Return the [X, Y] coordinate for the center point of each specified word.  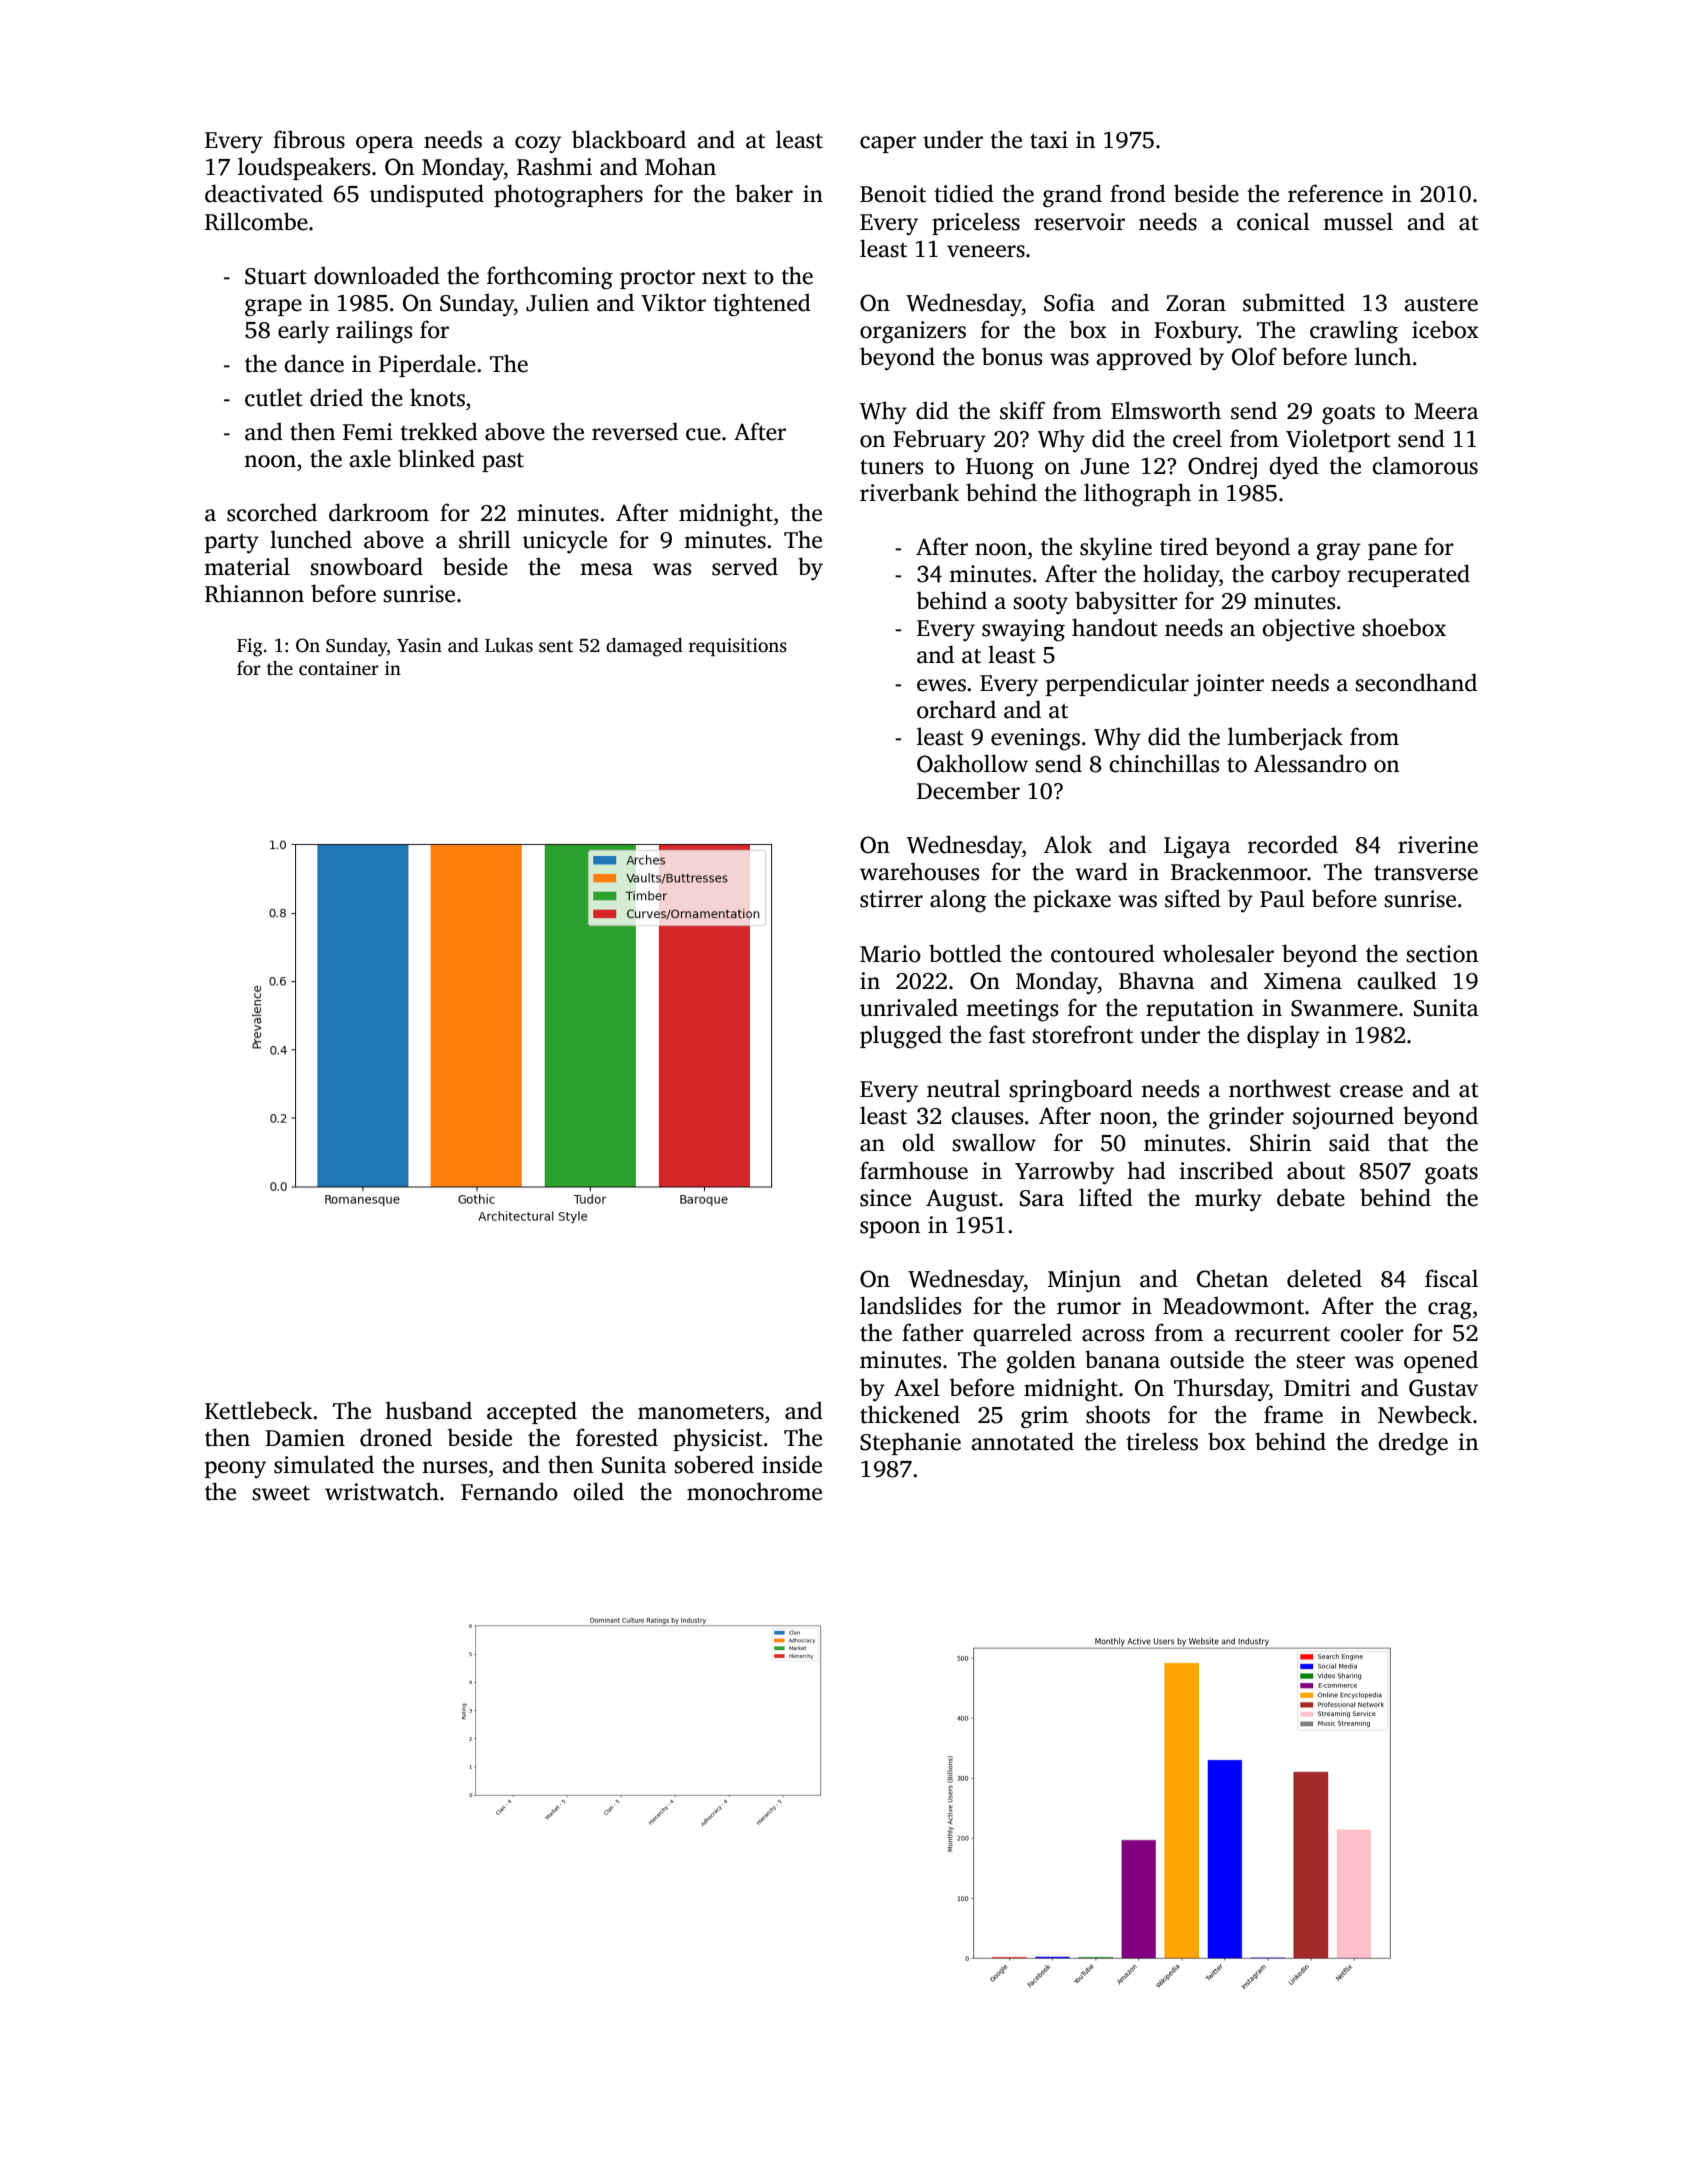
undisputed [427, 195]
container [339, 668]
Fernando [509, 1491]
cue [703, 434]
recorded [1293, 844]
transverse [1426, 873]
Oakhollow [972, 763]
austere [1441, 304]
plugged [901, 1037]
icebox [1445, 329]
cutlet [274, 397]
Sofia [1069, 302]
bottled [965, 953]
